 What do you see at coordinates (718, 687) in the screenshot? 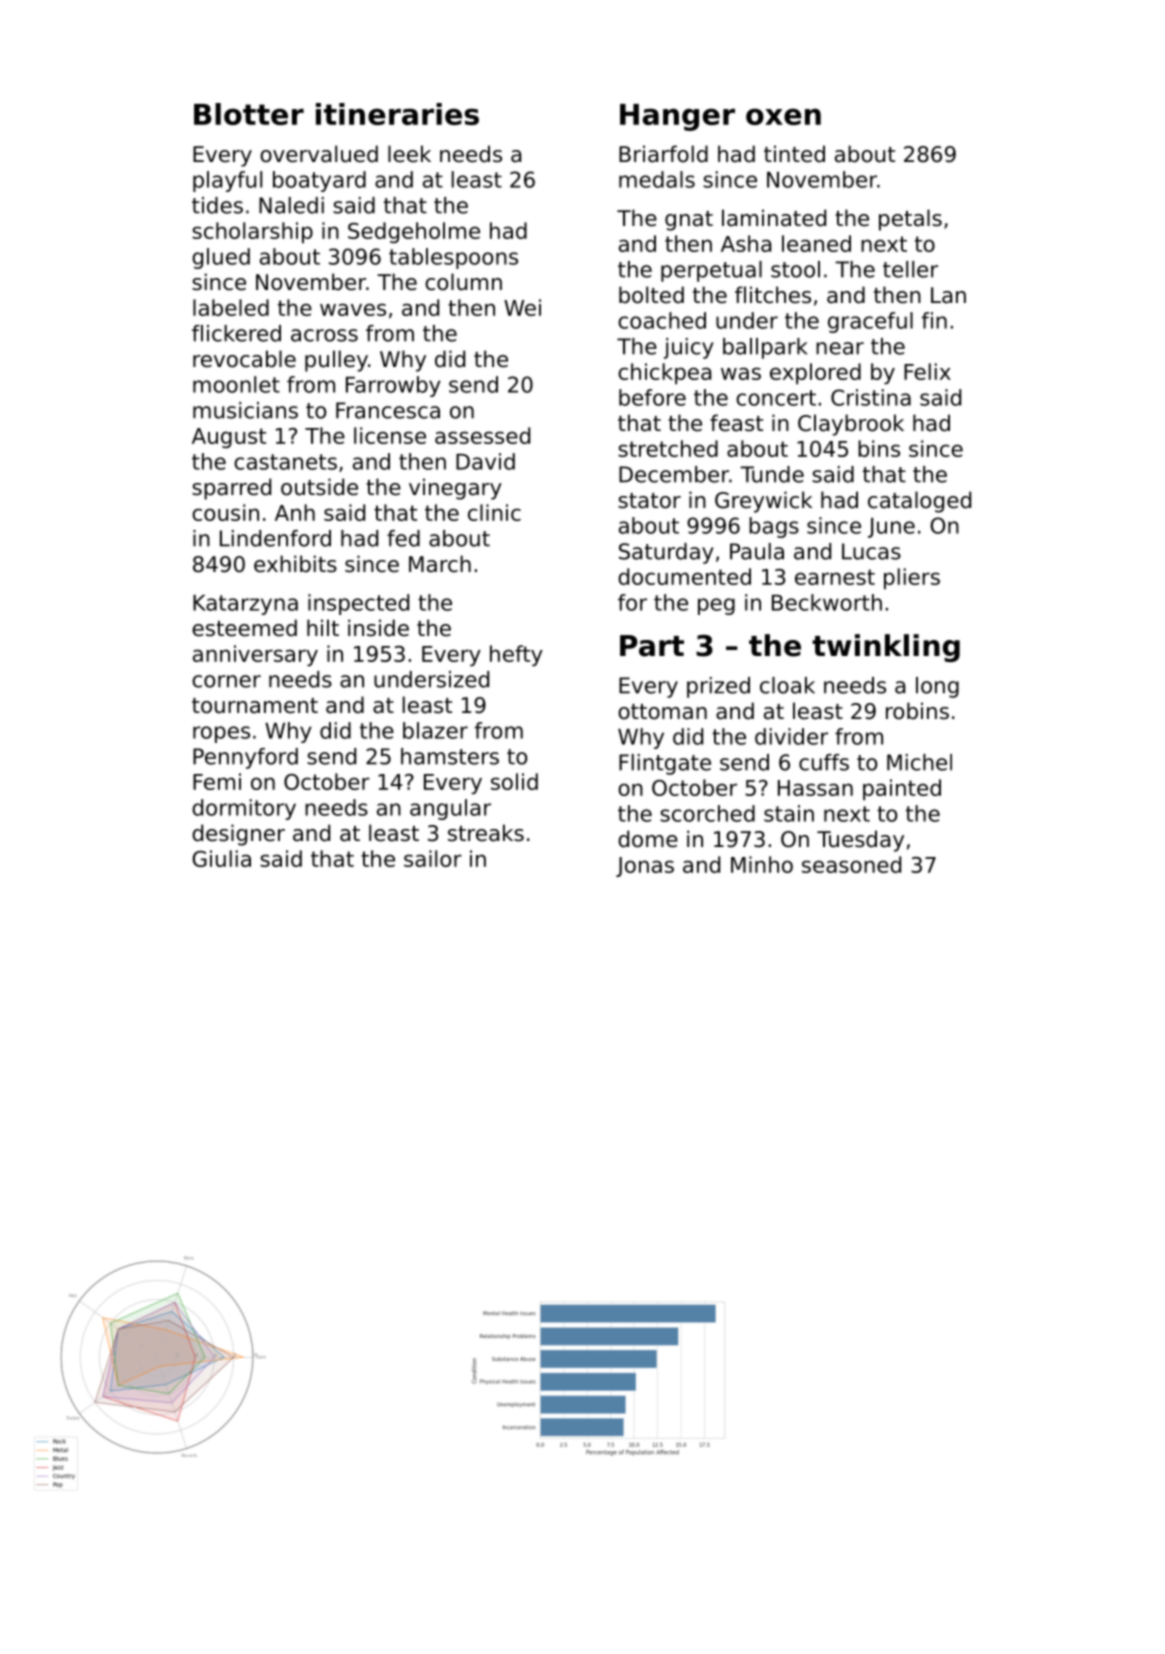
I see `prized` at bounding box center [718, 687].
